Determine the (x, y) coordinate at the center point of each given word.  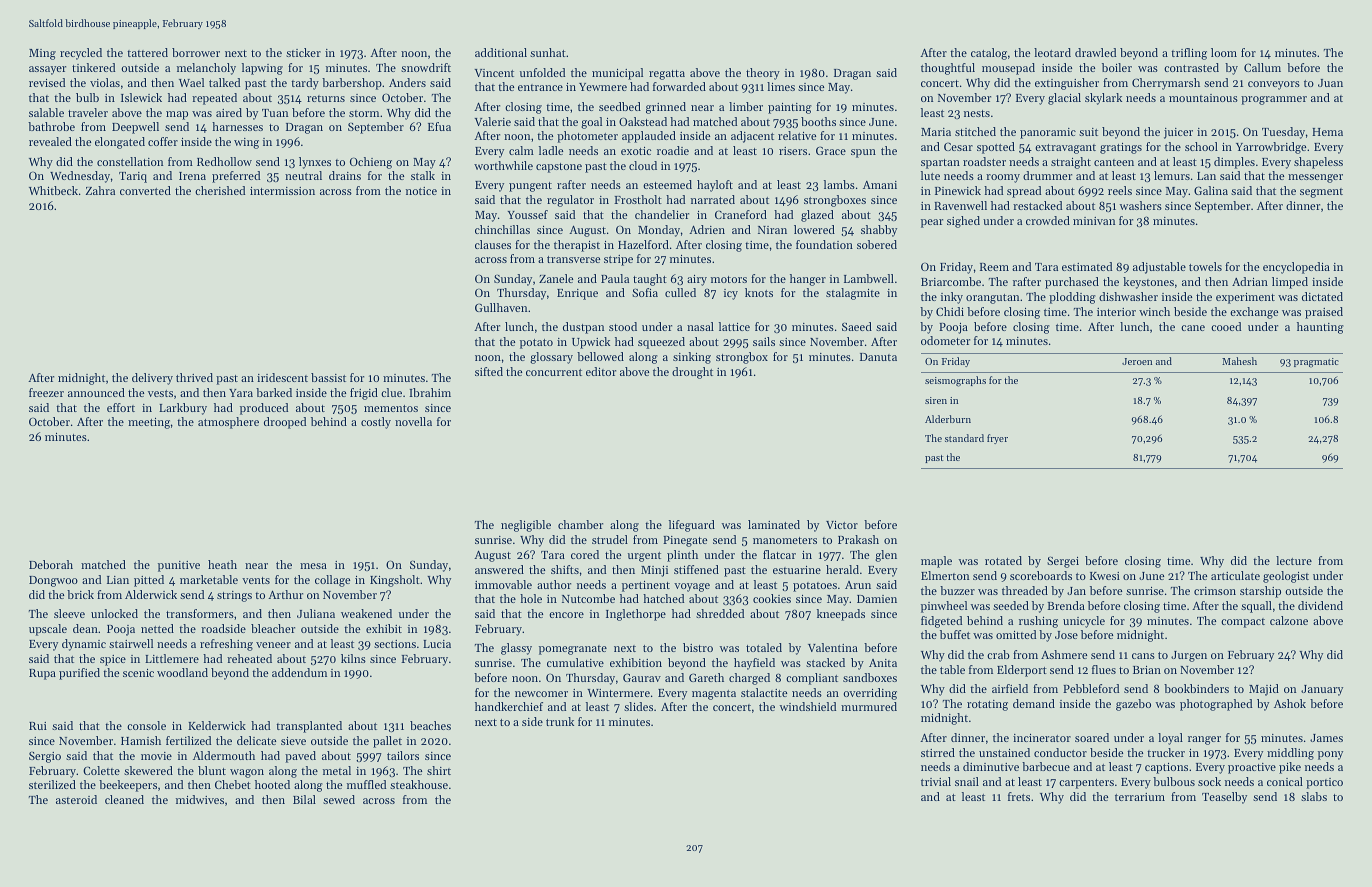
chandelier (662, 214)
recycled (81, 54)
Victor (842, 525)
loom (1224, 52)
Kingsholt (395, 581)
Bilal (304, 799)
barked (274, 392)
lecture (1294, 560)
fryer (997, 439)
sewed (339, 799)
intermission (282, 191)
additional (501, 52)
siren (936, 400)
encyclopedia (1296, 268)
